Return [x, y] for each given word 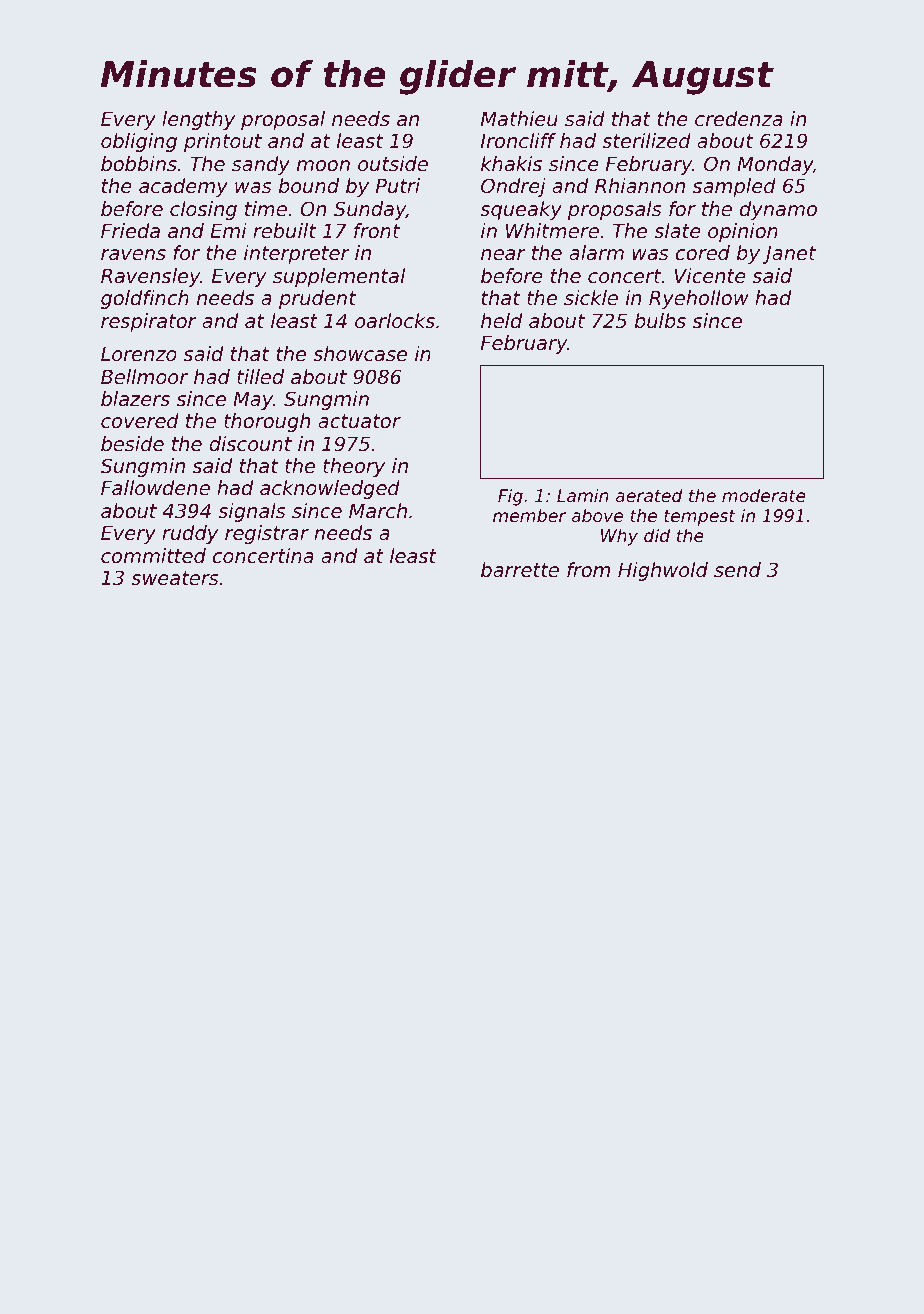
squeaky [521, 210]
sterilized [646, 140]
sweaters [175, 578]
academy [183, 187]
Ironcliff [518, 140]
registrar [267, 534]
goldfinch [145, 299]
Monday [775, 165]
